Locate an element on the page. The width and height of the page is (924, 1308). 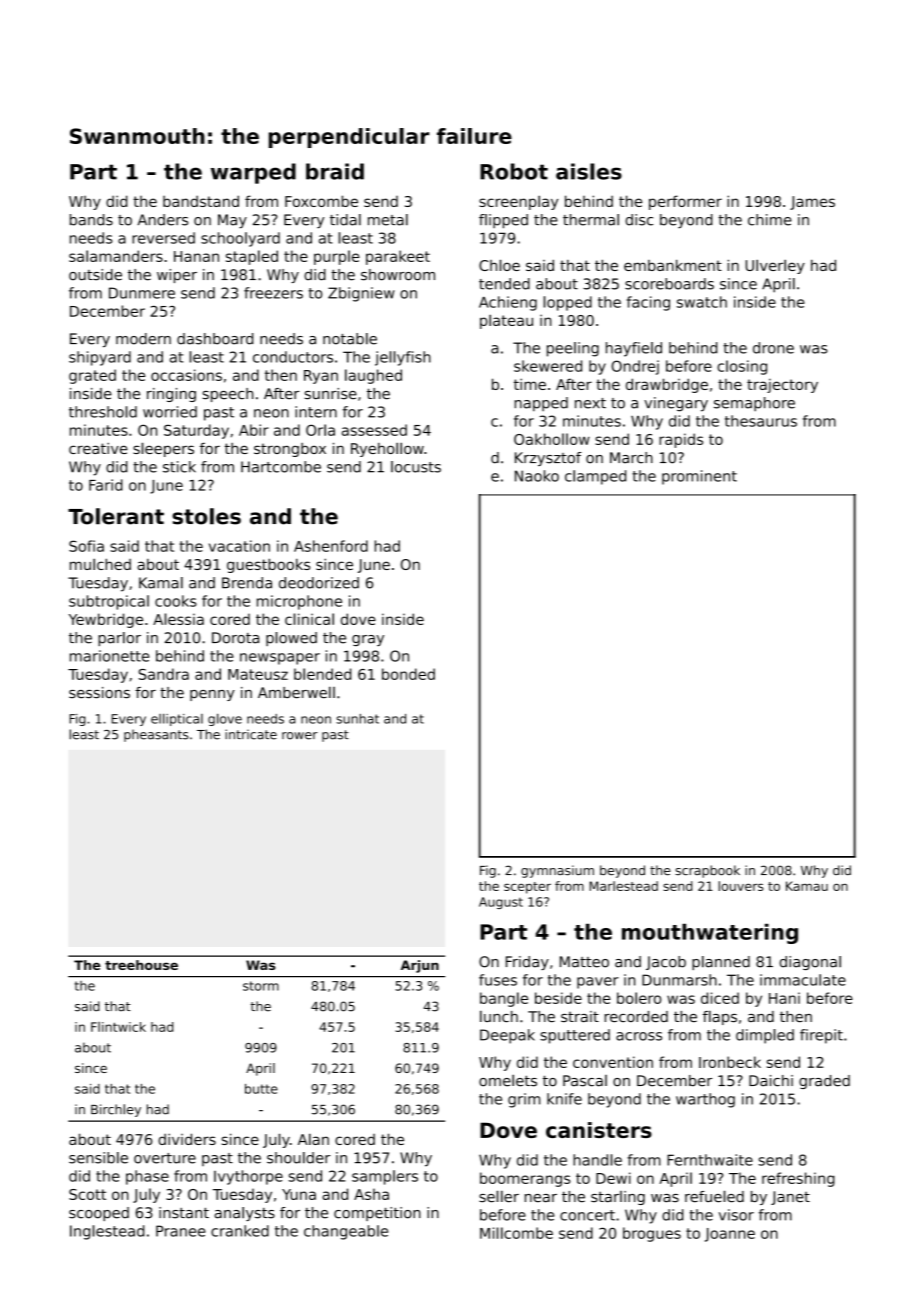
lunch is located at coordinates (499, 1016).
